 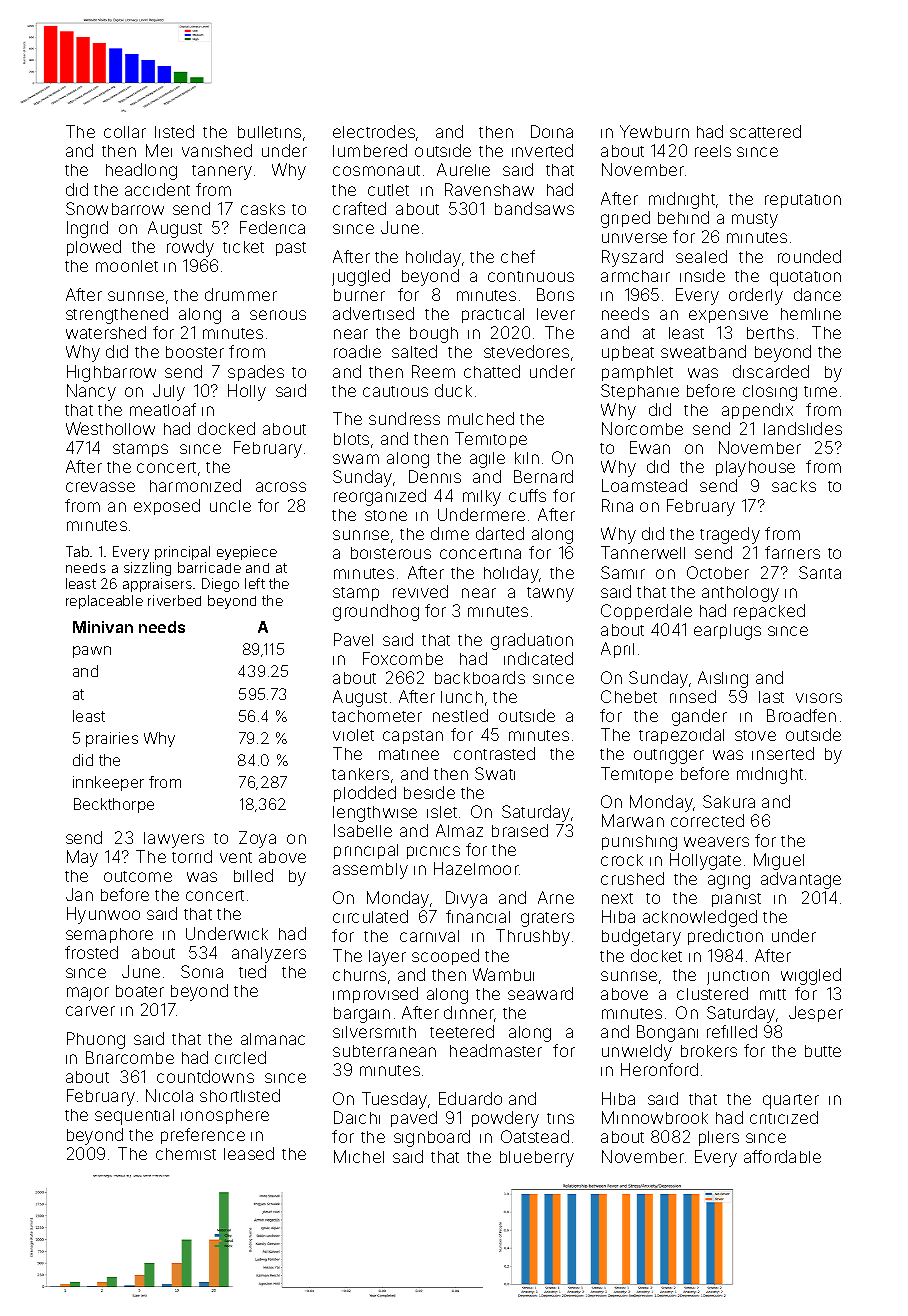 What do you see at coordinates (803, 428) in the page?
I see `landslides` at bounding box center [803, 428].
